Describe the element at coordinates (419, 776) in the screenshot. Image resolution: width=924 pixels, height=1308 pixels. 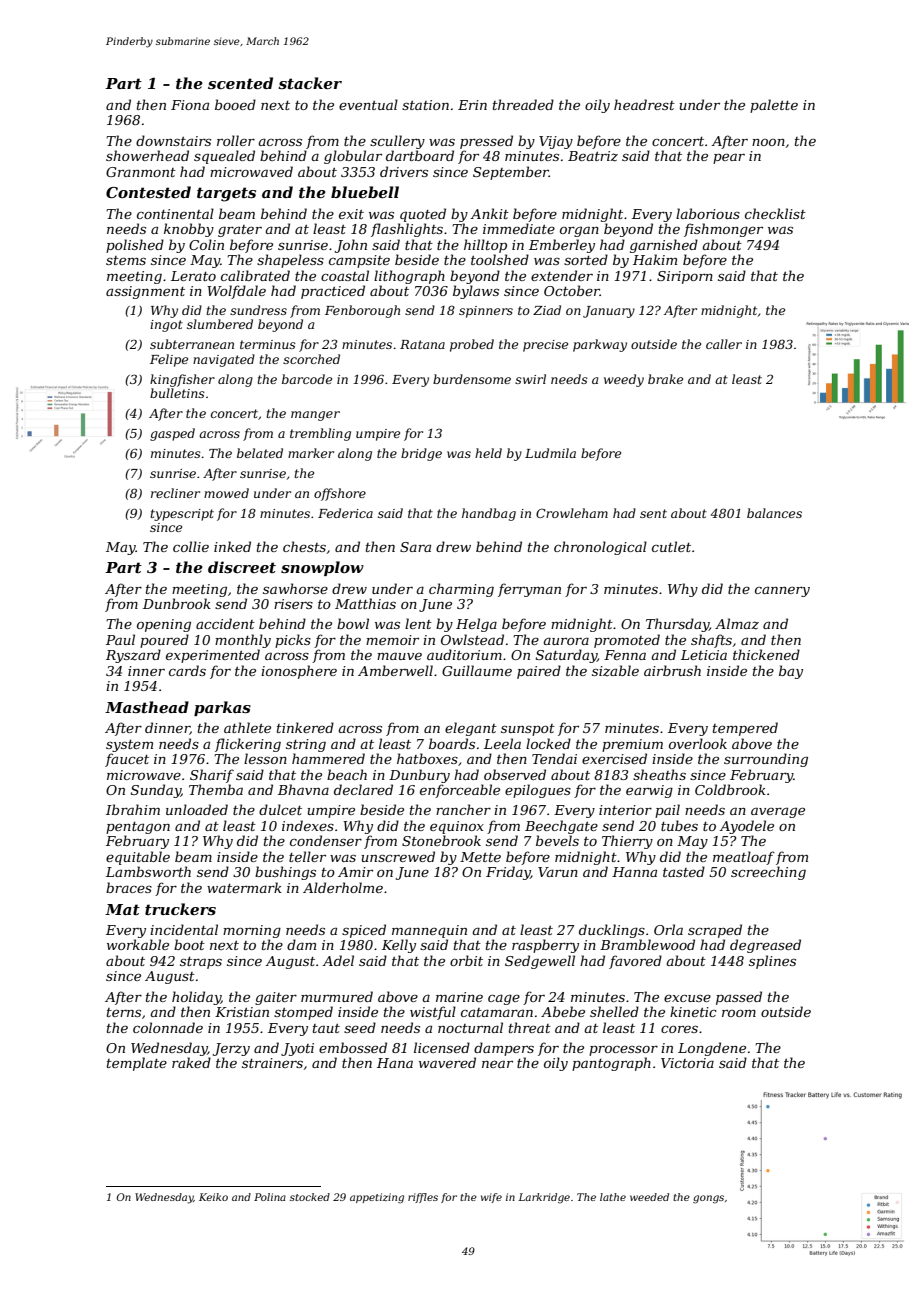
I see `Dunbury` at that location.
